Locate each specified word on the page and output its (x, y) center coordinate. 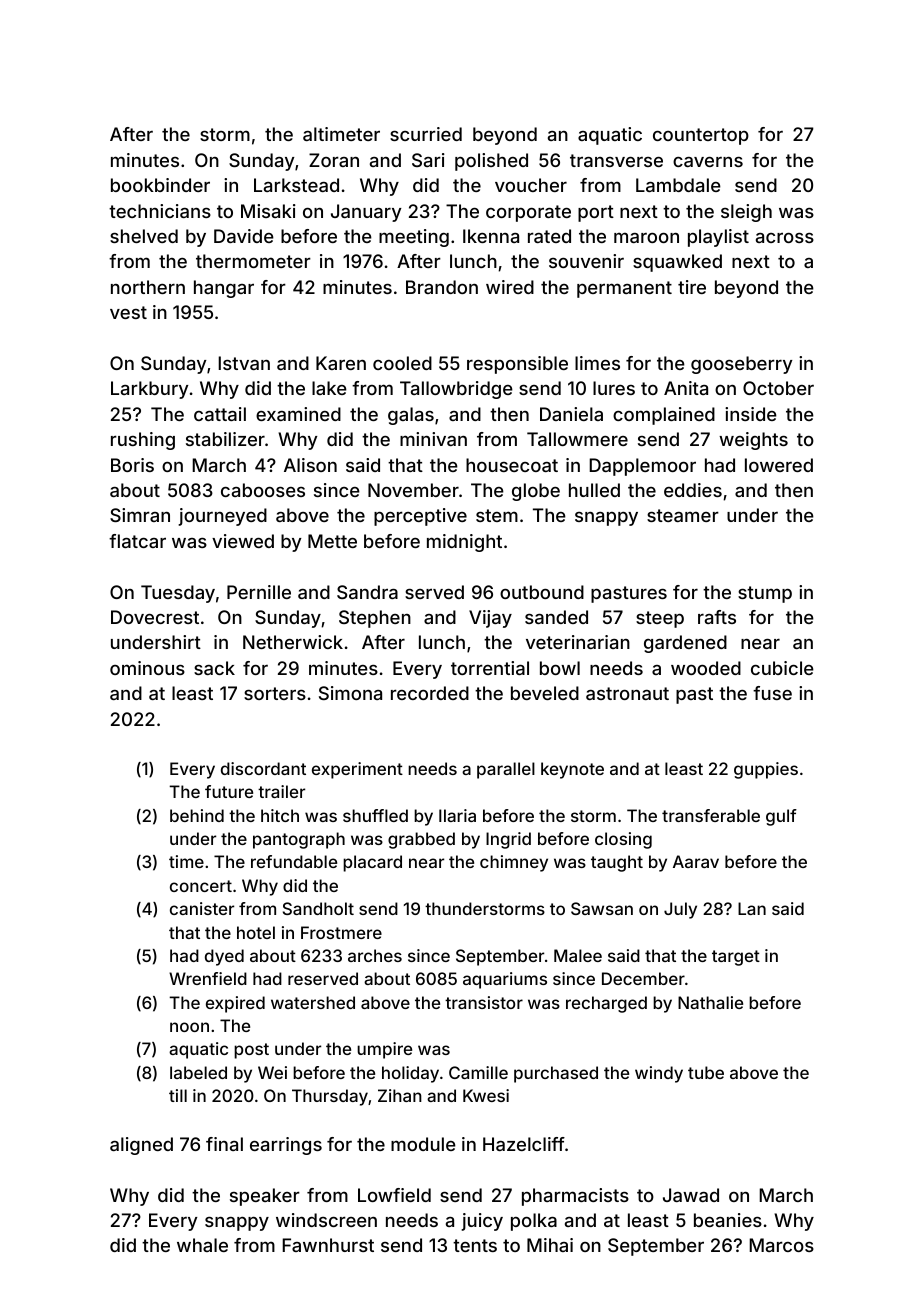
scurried (426, 134)
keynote (572, 770)
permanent (624, 289)
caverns (708, 162)
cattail (220, 414)
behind (197, 815)
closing (623, 840)
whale (202, 1245)
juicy (482, 1222)
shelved (144, 236)
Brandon (442, 287)
